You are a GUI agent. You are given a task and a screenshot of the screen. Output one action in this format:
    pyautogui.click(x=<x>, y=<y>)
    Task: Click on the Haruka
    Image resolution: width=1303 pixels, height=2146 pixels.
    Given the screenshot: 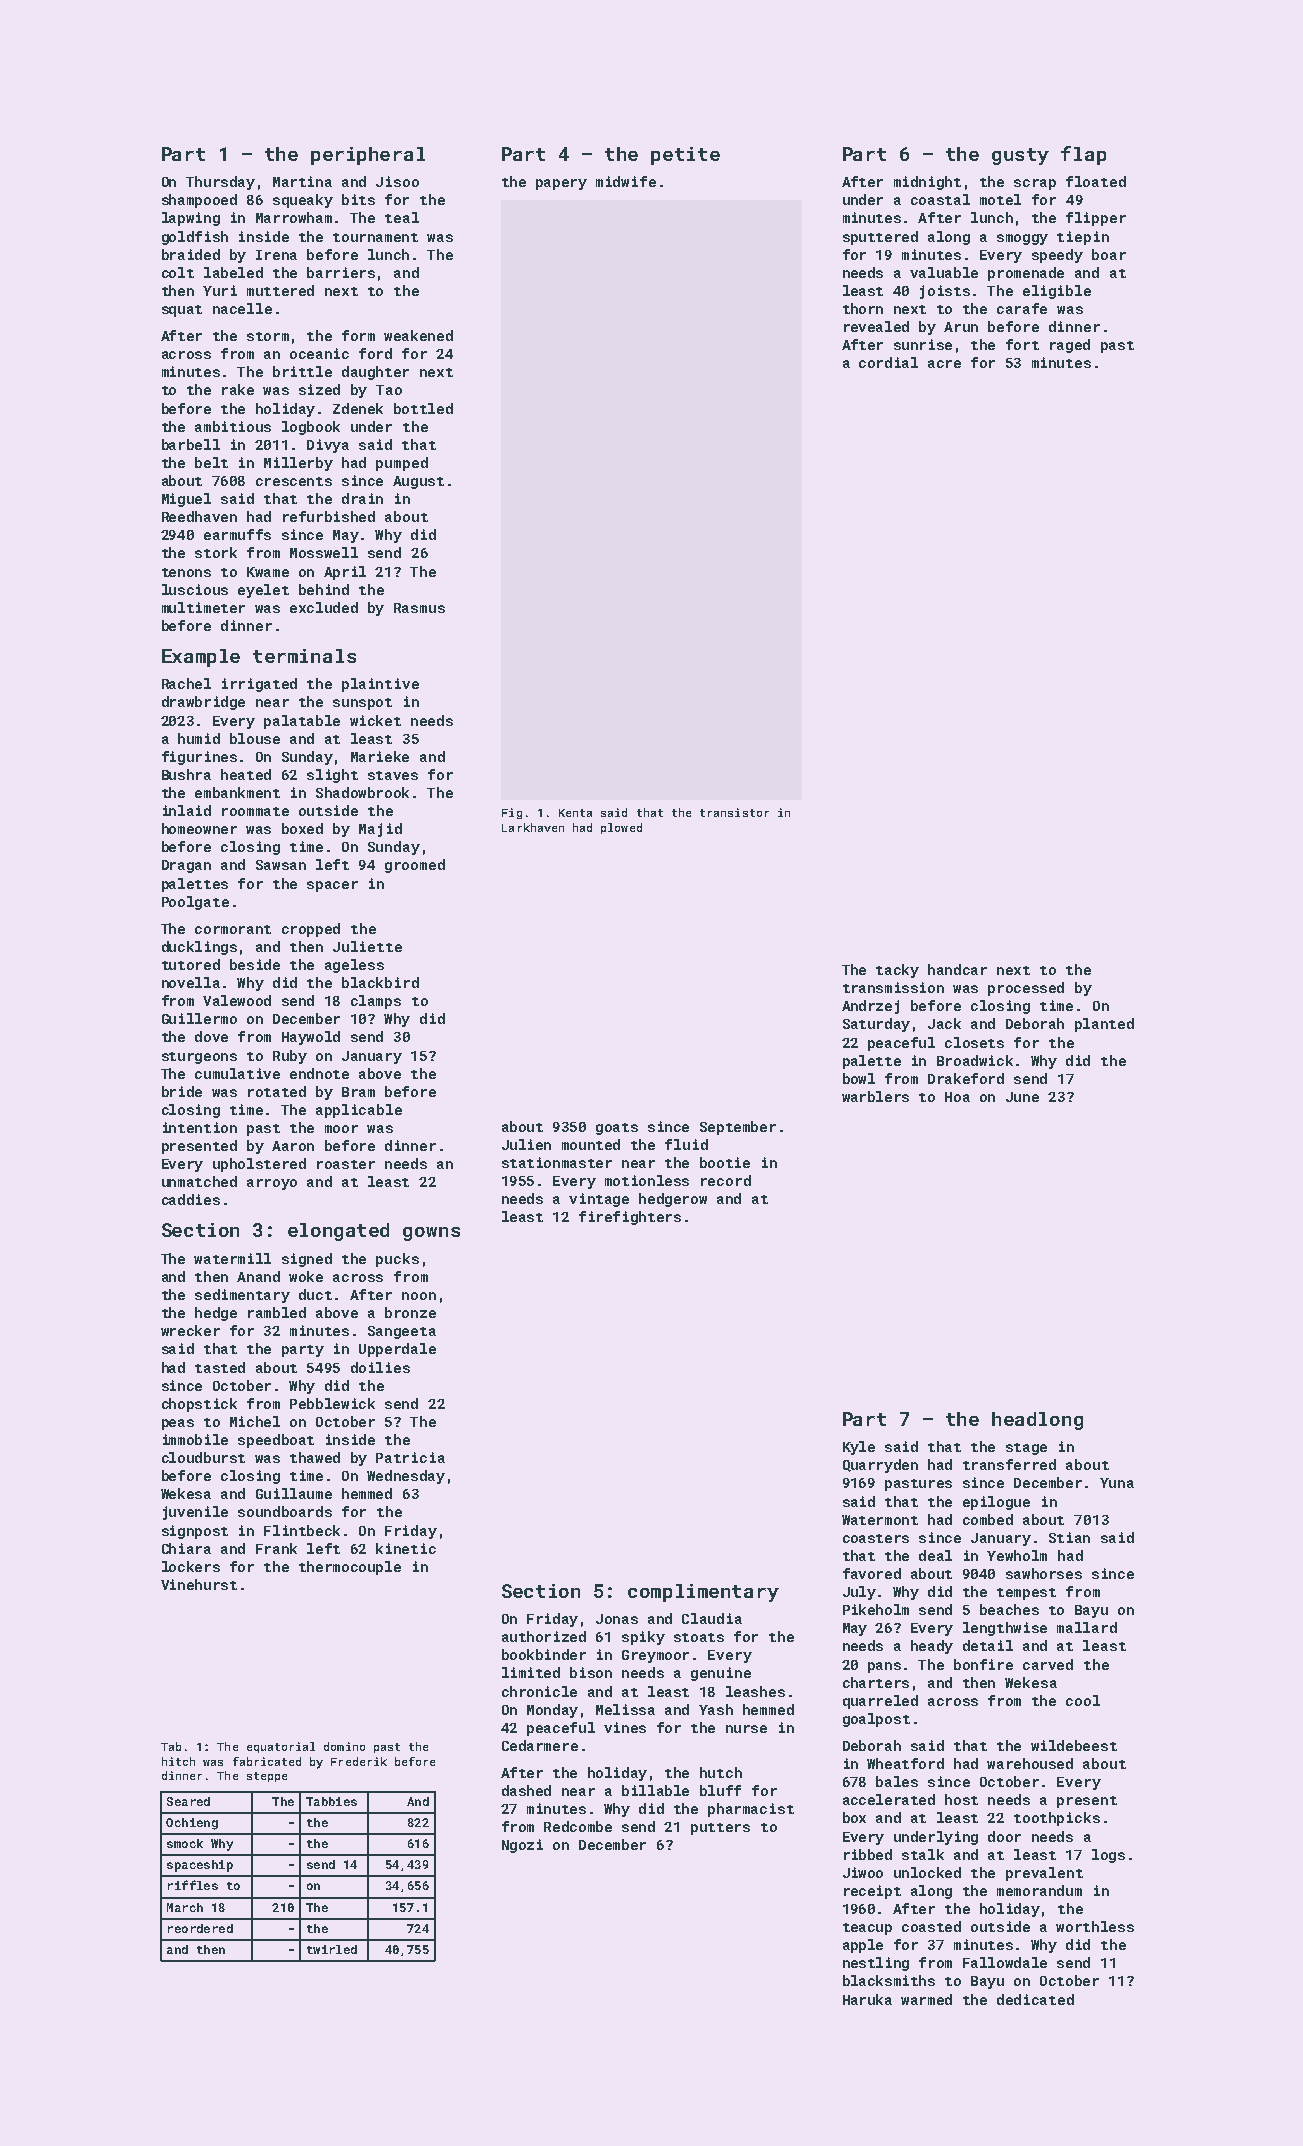 What is the action you would take?
    pyautogui.click(x=867, y=1999)
